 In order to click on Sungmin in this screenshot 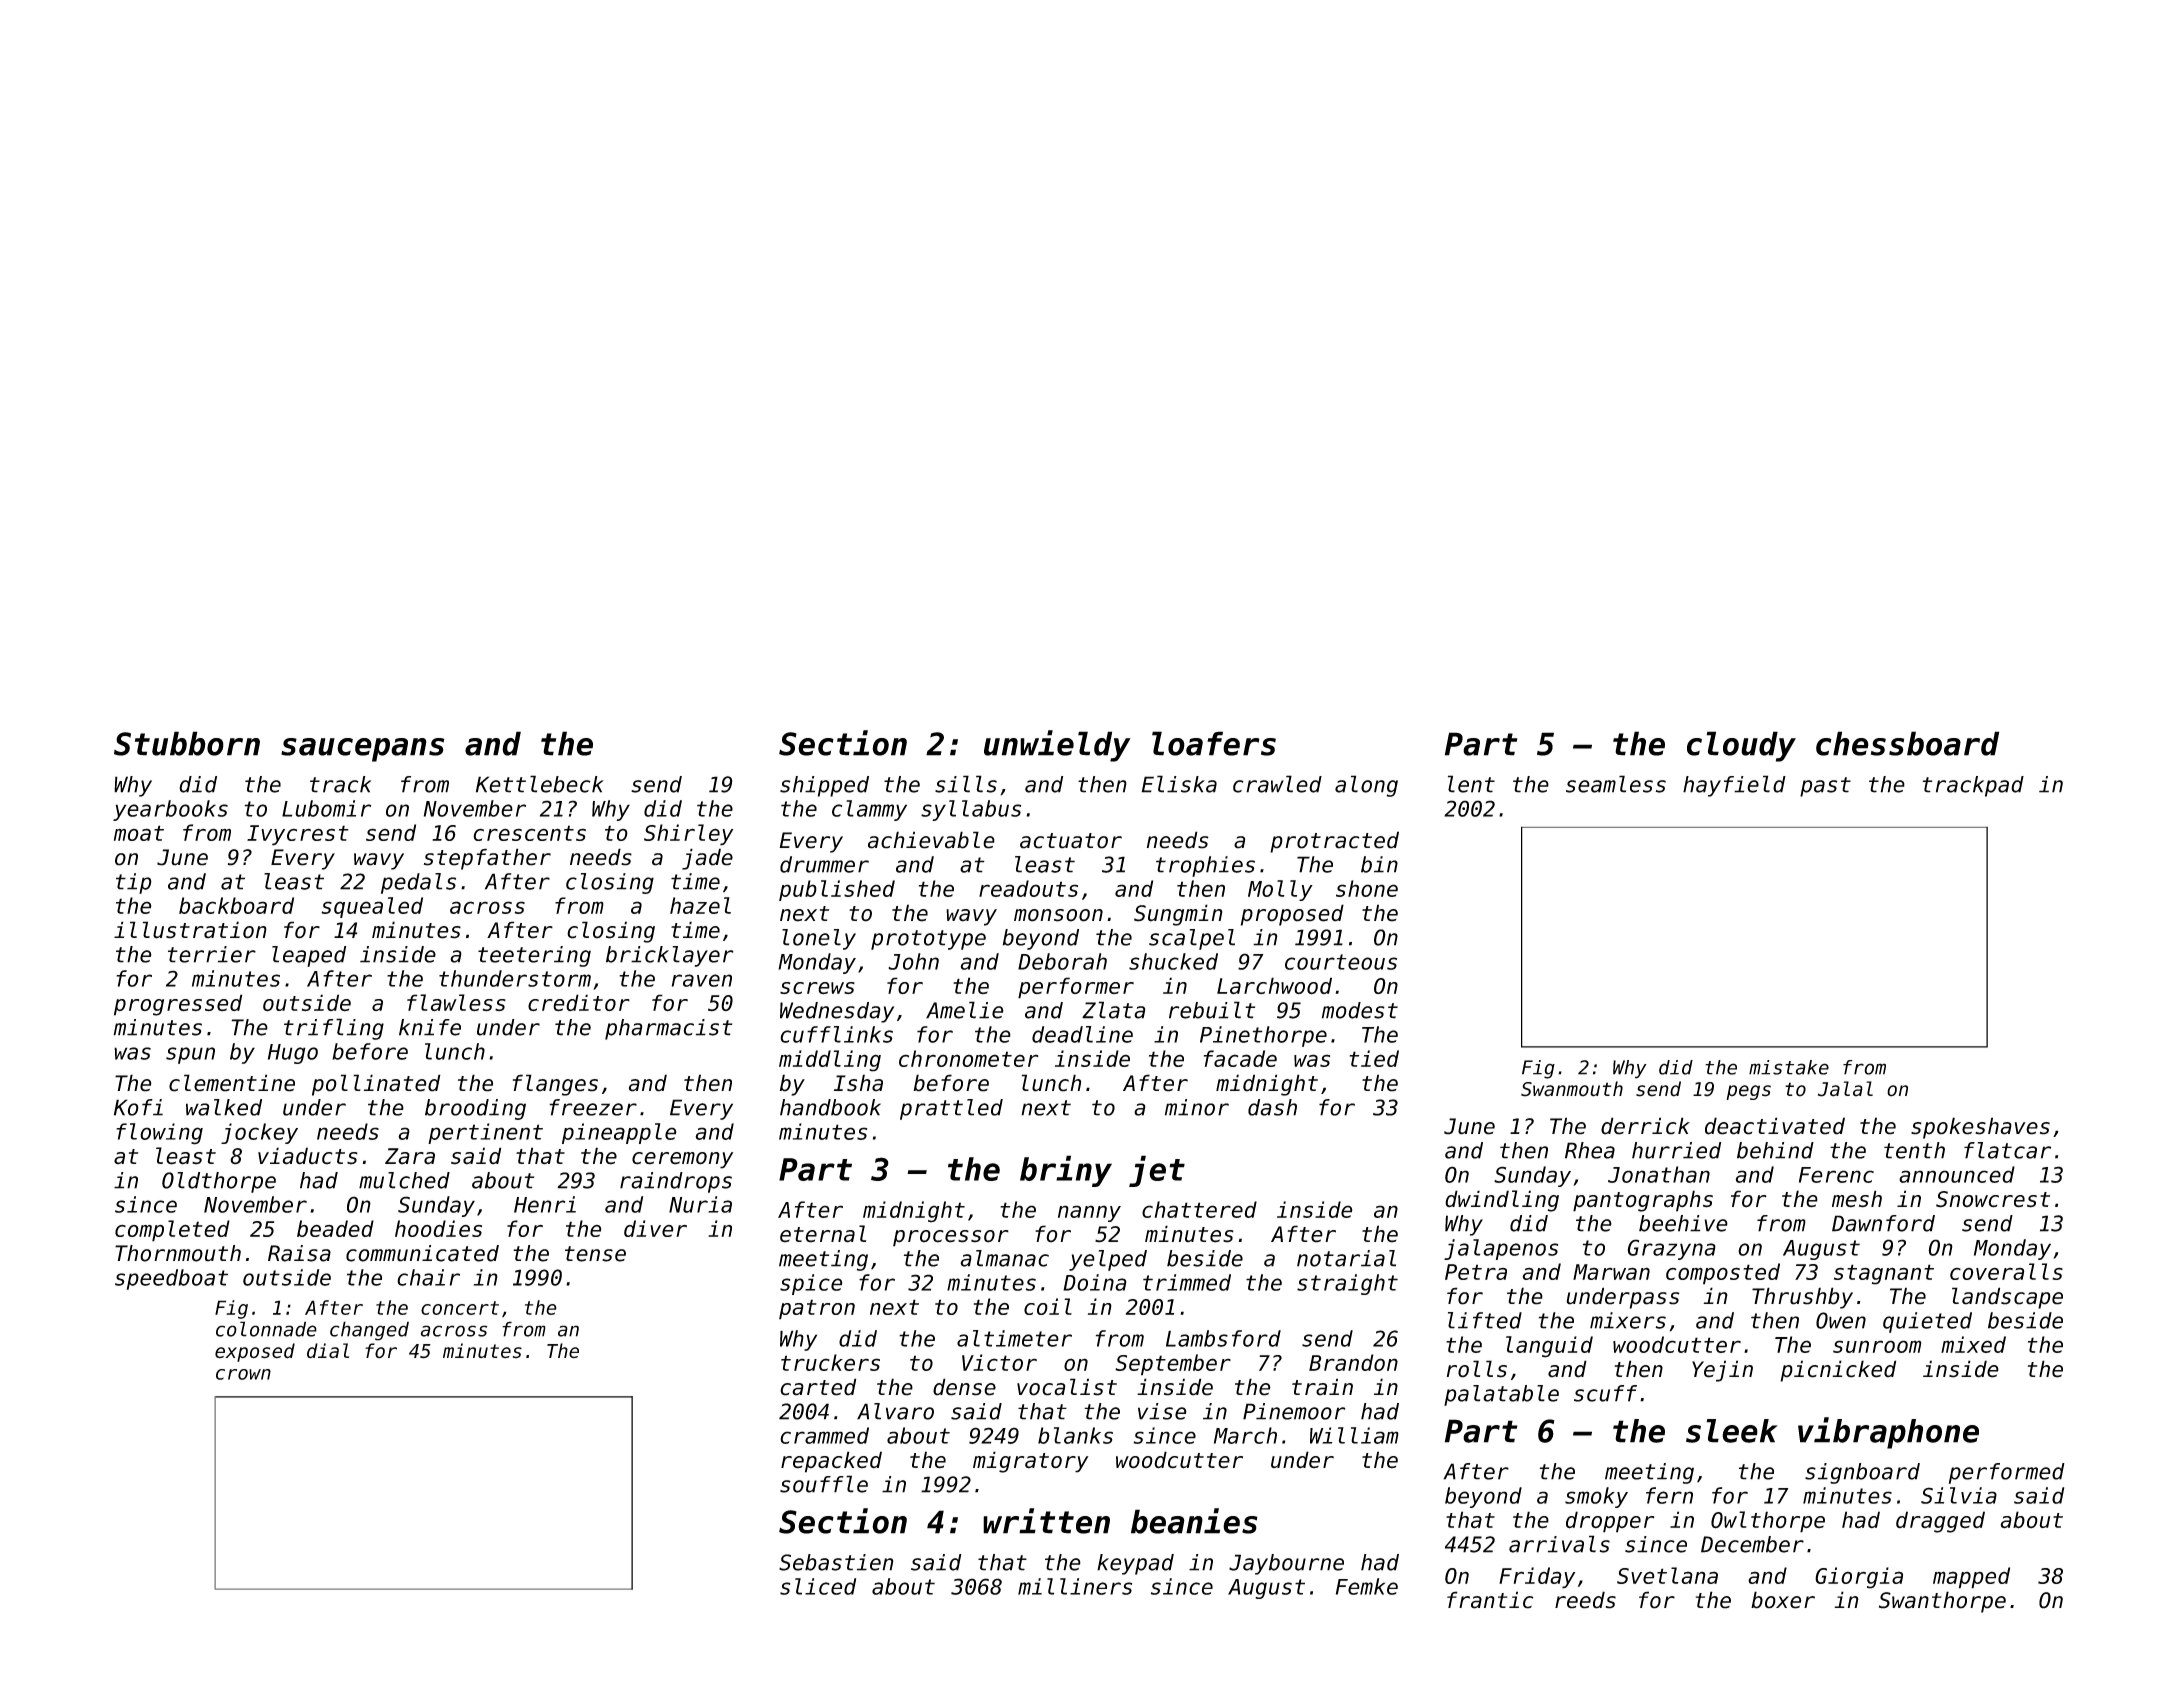, I will do `click(1178, 915)`.
